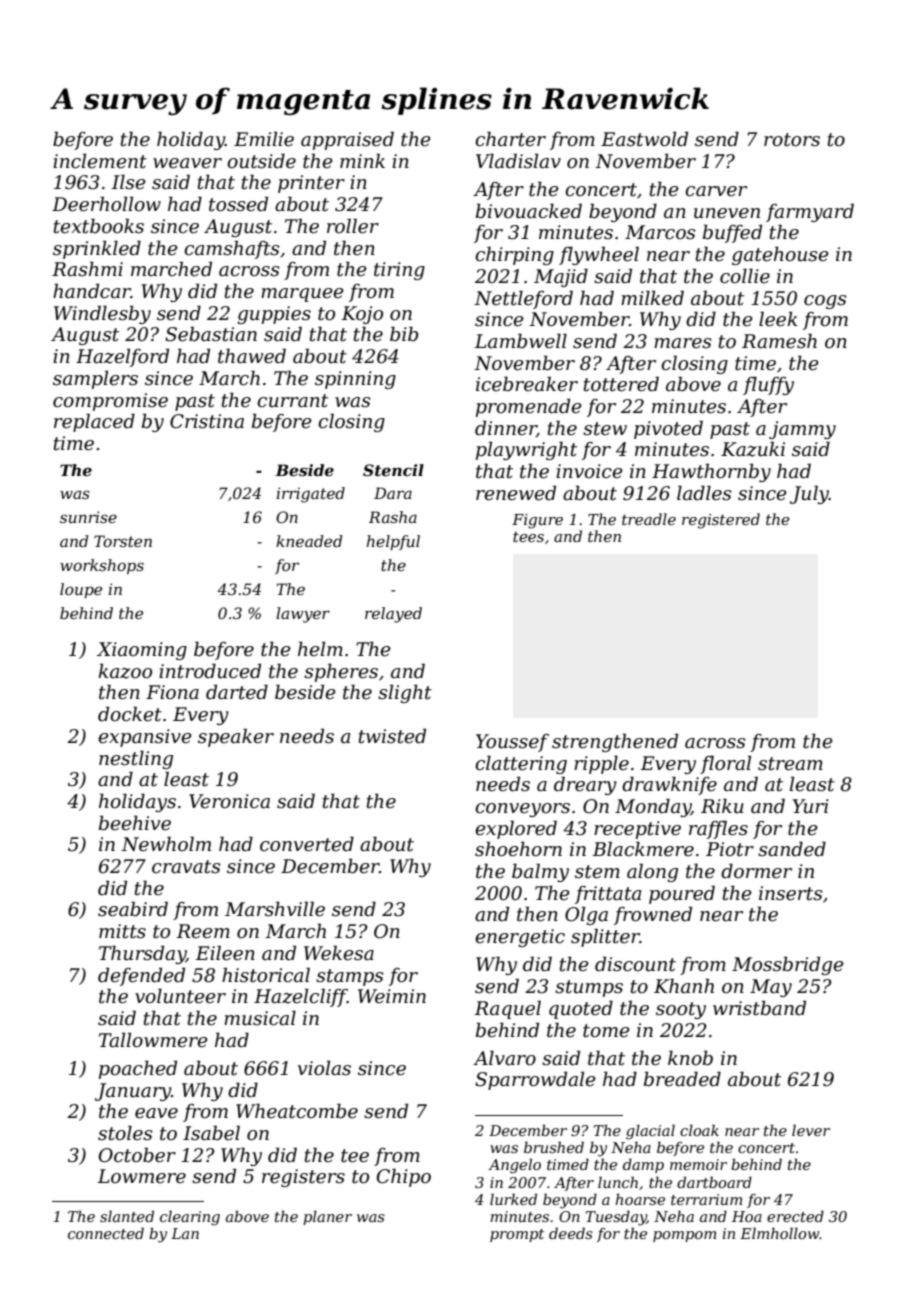 This screenshot has height=1316, width=908. What do you see at coordinates (520, 938) in the screenshot?
I see `energetic` at bounding box center [520, 938].
